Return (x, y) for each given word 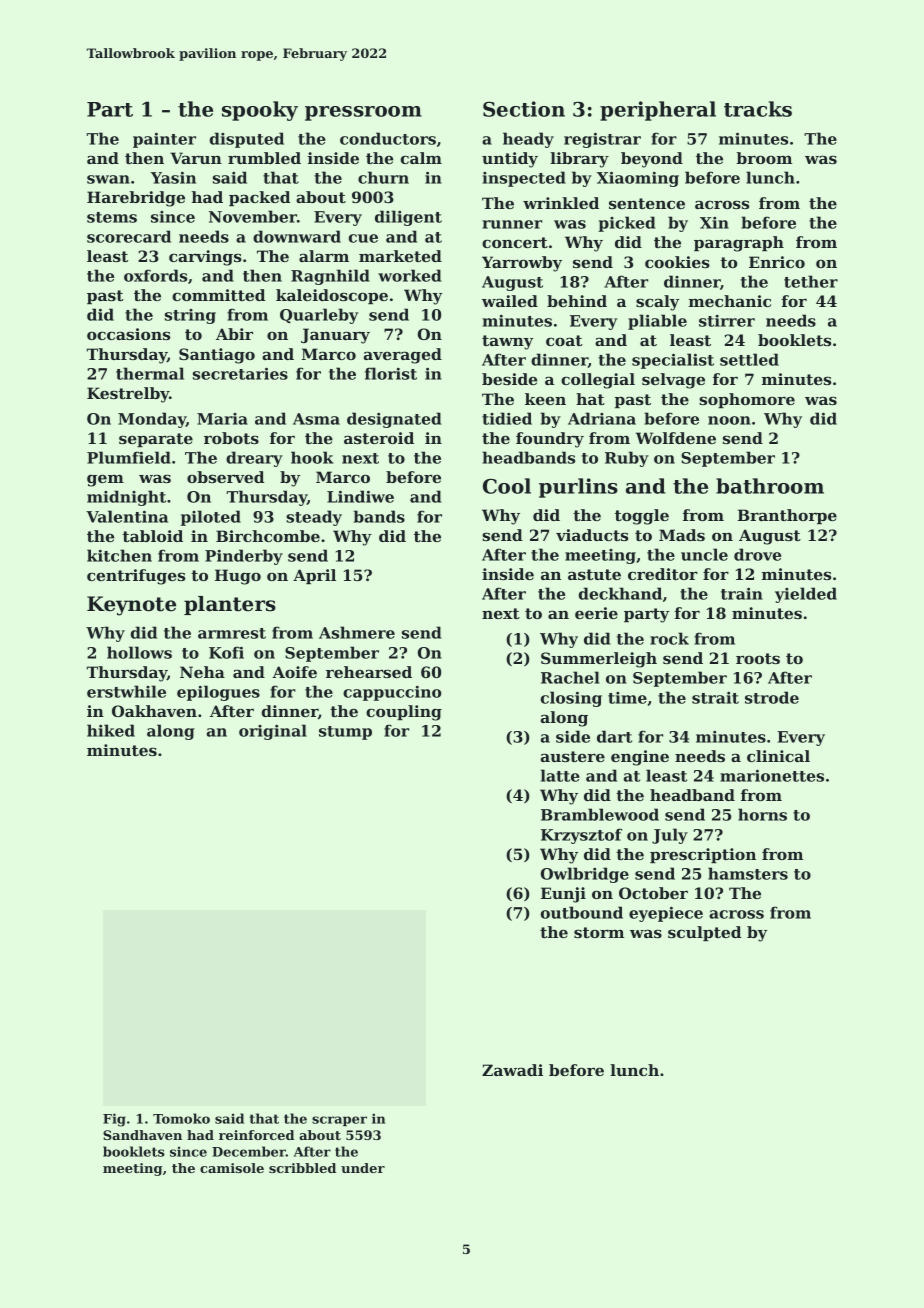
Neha (202, 672)
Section (524, 109)
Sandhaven (142, 1135)
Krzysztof (581, 836)
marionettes (772, 775)
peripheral (658, 111)
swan (108, 179)
